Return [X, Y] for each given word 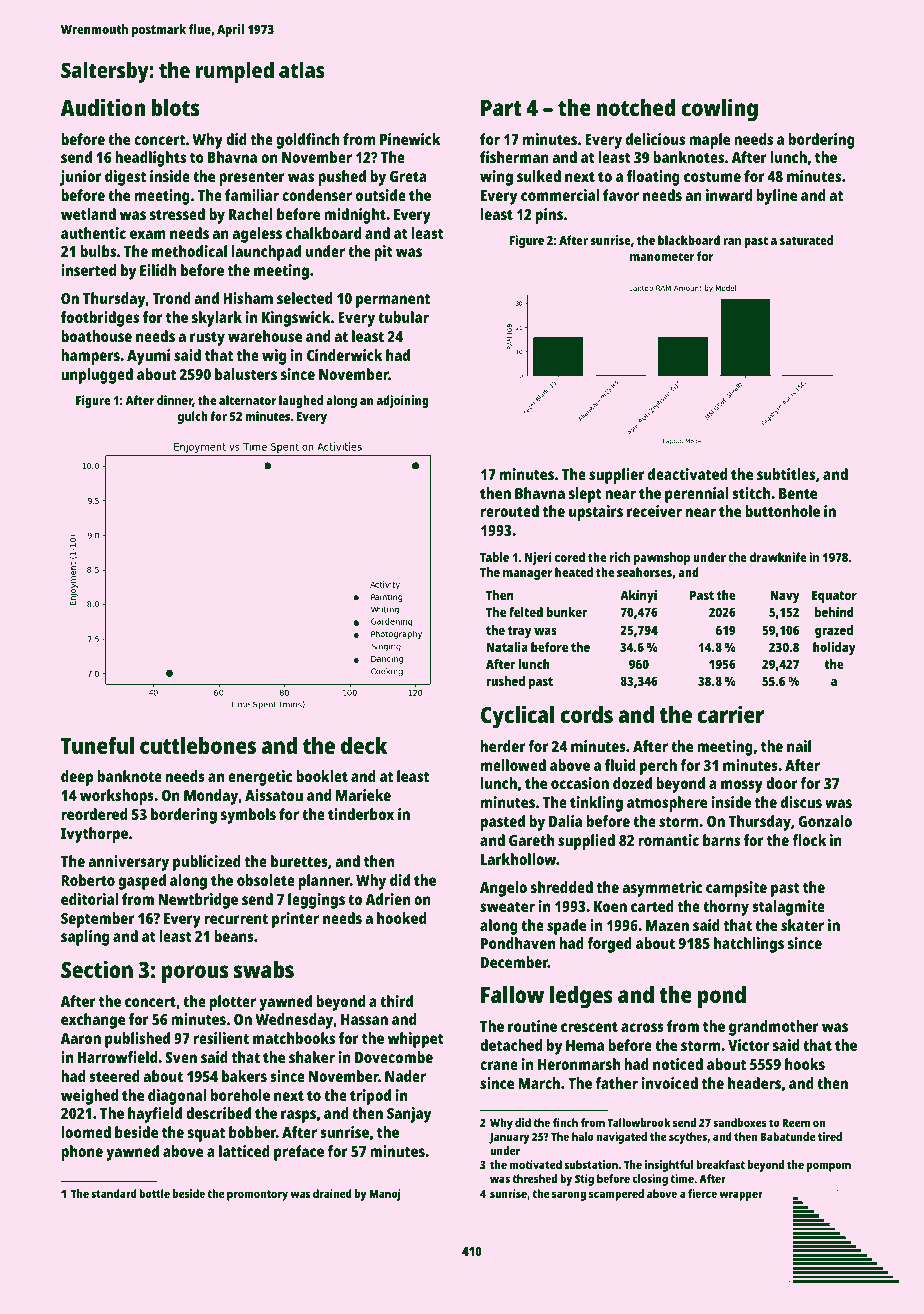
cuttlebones [198, 745]
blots [175, 107]
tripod [370, 1097]
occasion [580, 783]
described [218, 1113]
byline [777, 197]
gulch [193, 417]
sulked [539, 176]
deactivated [687, 474]
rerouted [510, 511]
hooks [805, 1064]
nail [799, 746]
